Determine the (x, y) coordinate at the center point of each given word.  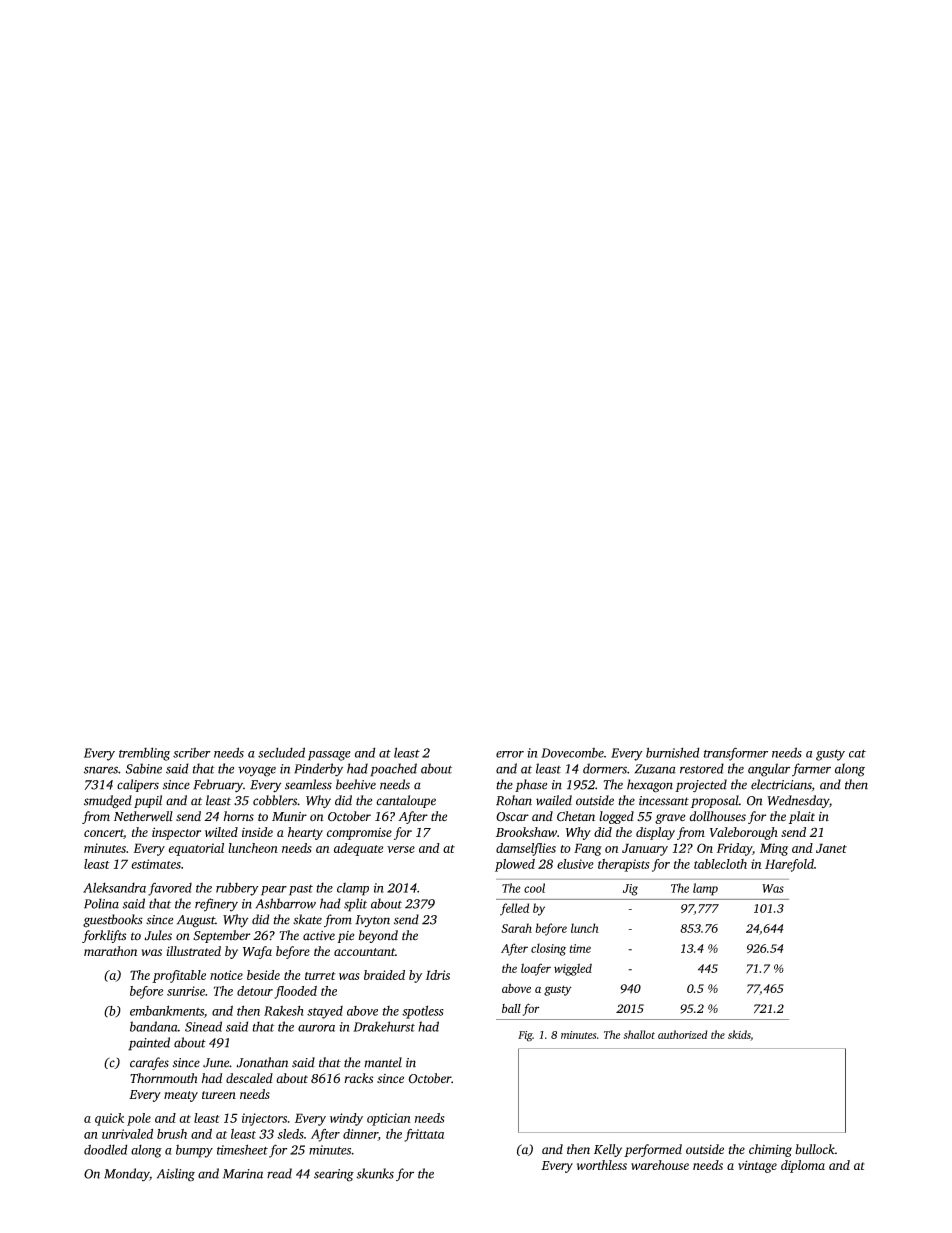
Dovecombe (572, 753)
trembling (144, 754)
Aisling (176, 1175)
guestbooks (113, 921)
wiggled (573, 969)
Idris (438, 975)
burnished (673, 752)
